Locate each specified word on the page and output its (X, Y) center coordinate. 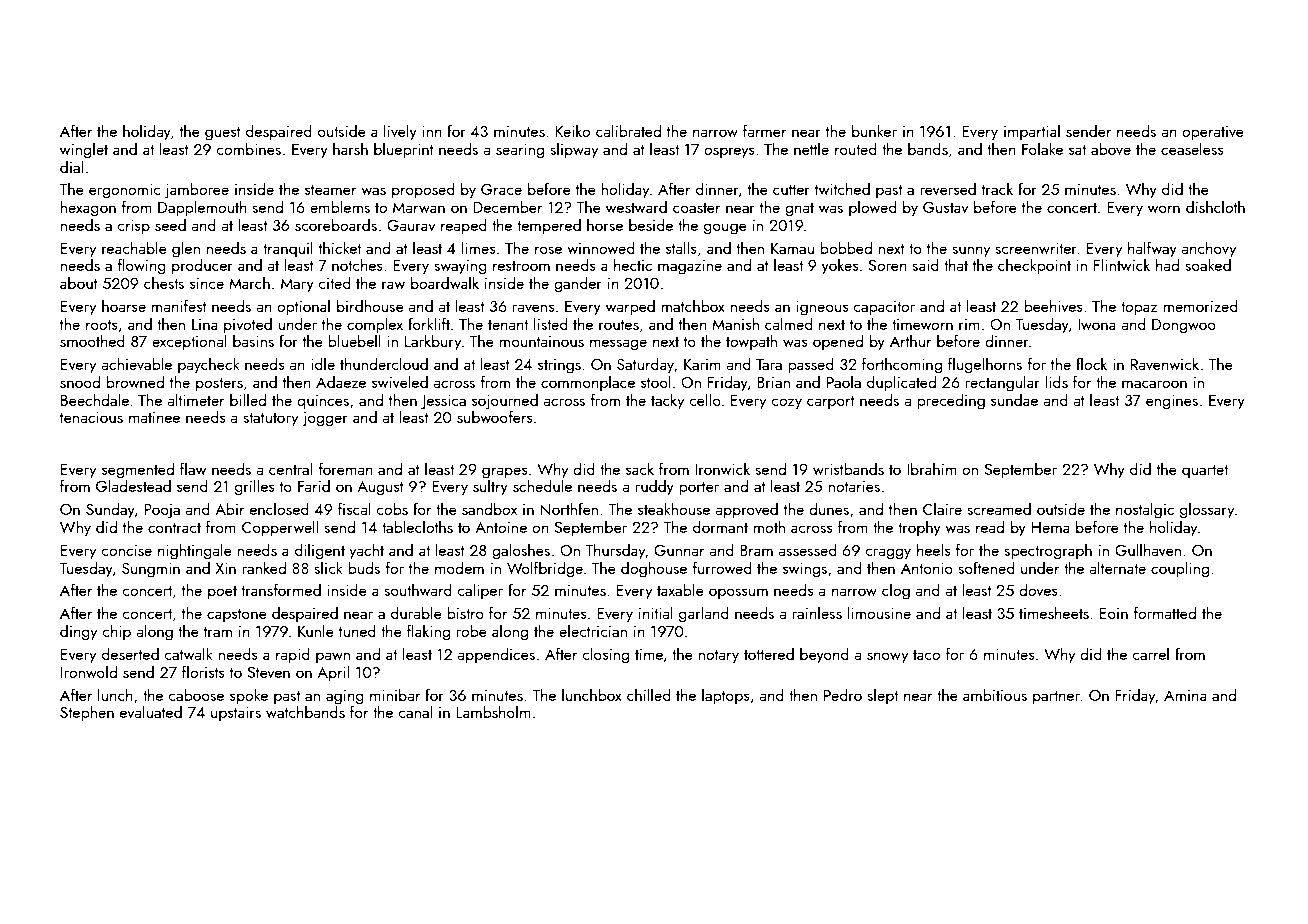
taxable (680, 589)
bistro (465, 612)
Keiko (573, 130)
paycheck (209, 365)
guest (223, 134)
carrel (1150, 653)
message (618, 345)
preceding (951, 401)
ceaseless (1192, 148)
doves (1038, 589)
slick (328, 567)
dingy (78, 632)
